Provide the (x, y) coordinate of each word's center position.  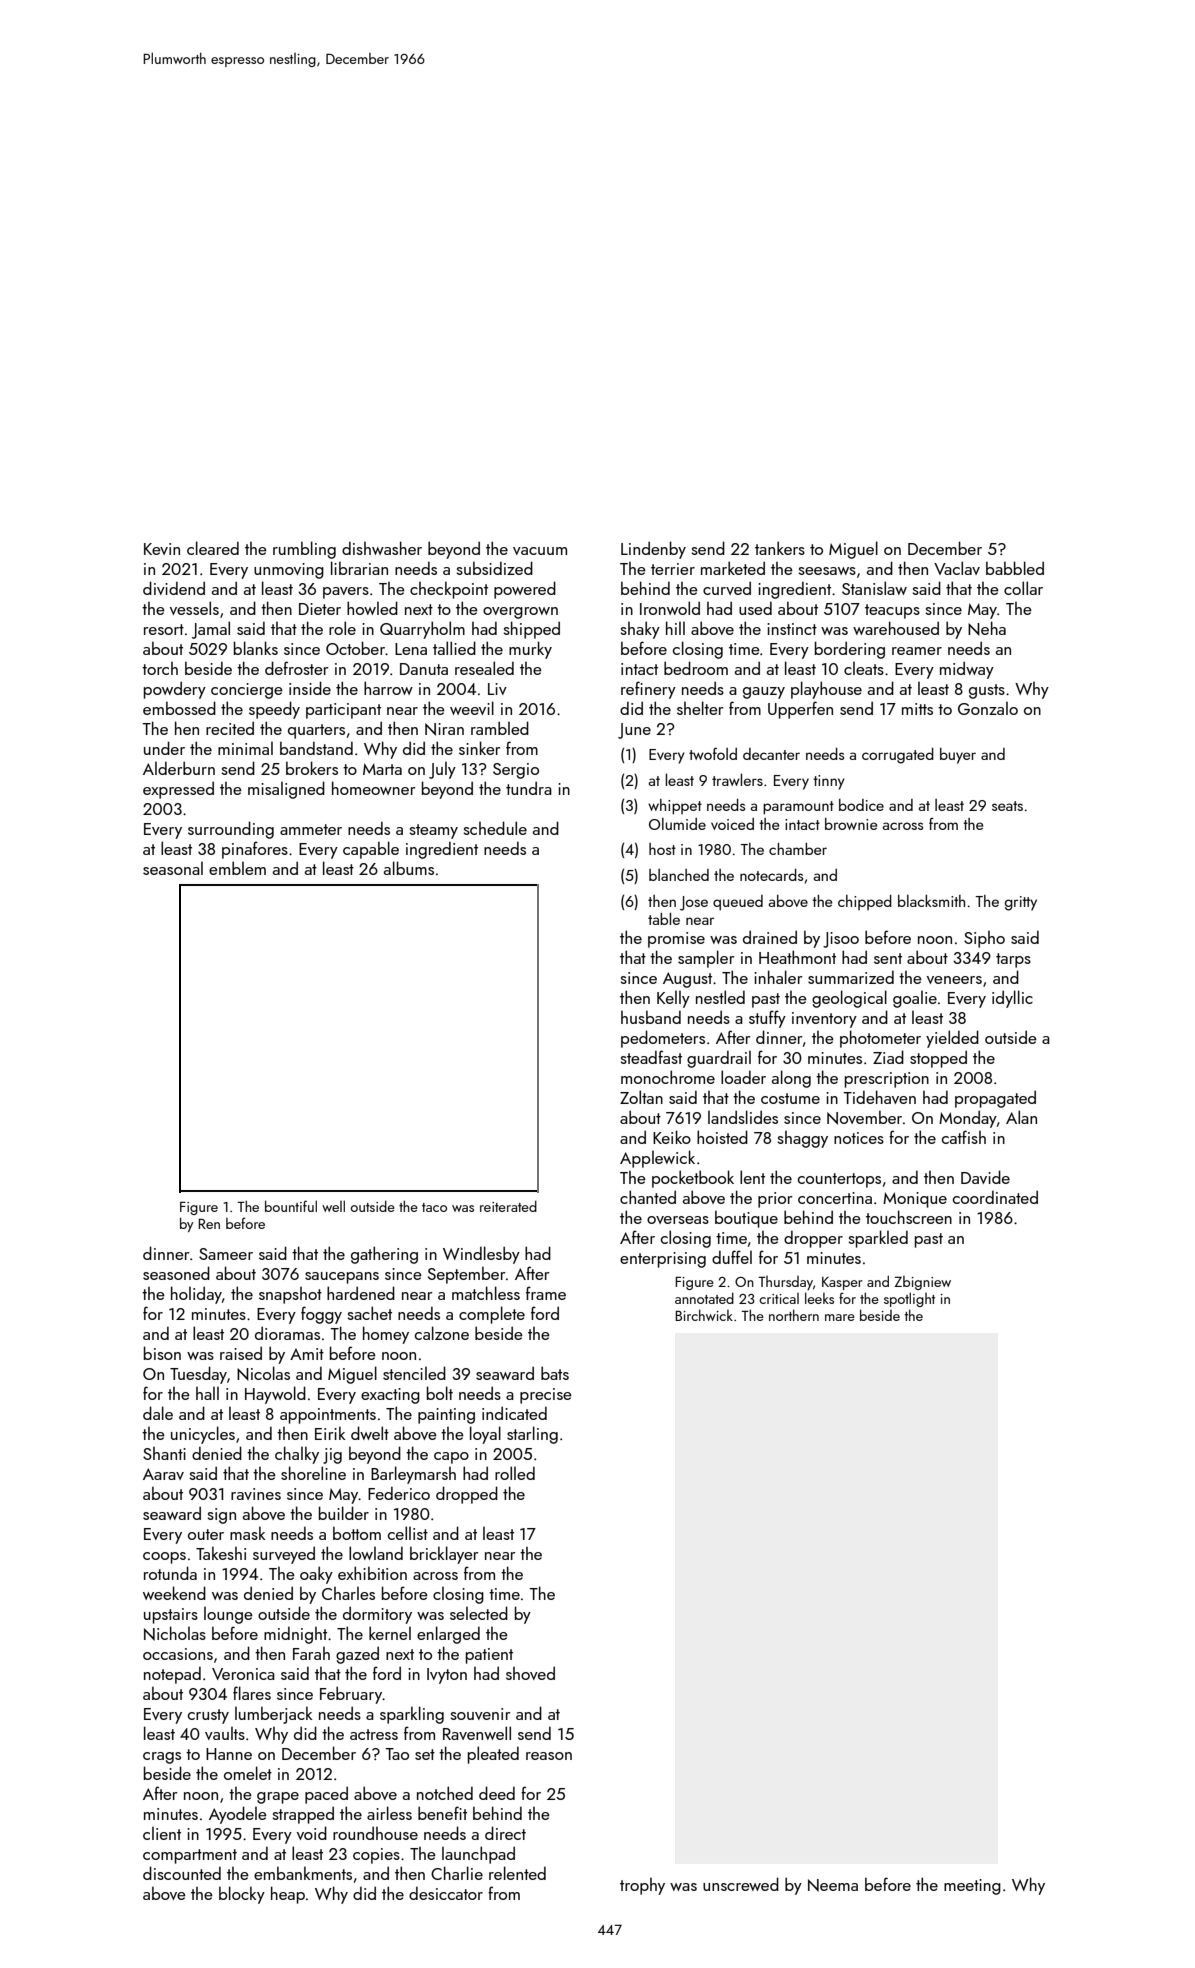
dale (158, 1413)
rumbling (304, 550)
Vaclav (957, 568)
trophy (642, 1886)
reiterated (508, 1206)
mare (840, 1317)
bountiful (291, 1206)
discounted (182, 1873)
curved (727, 588)
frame (546, 1293)
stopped (938, 1059)
